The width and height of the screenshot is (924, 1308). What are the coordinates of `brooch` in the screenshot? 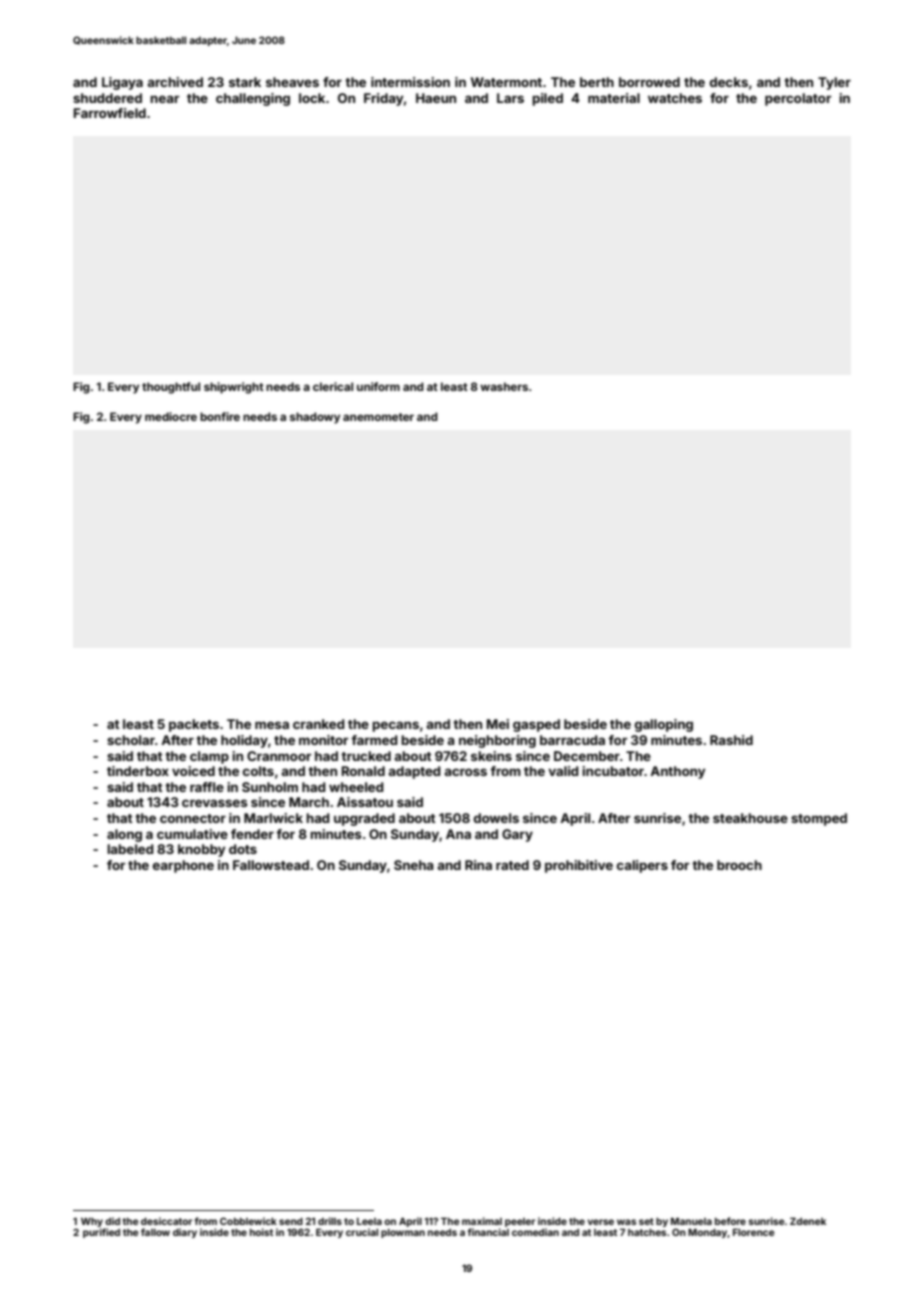 It's located at (739, 865).
